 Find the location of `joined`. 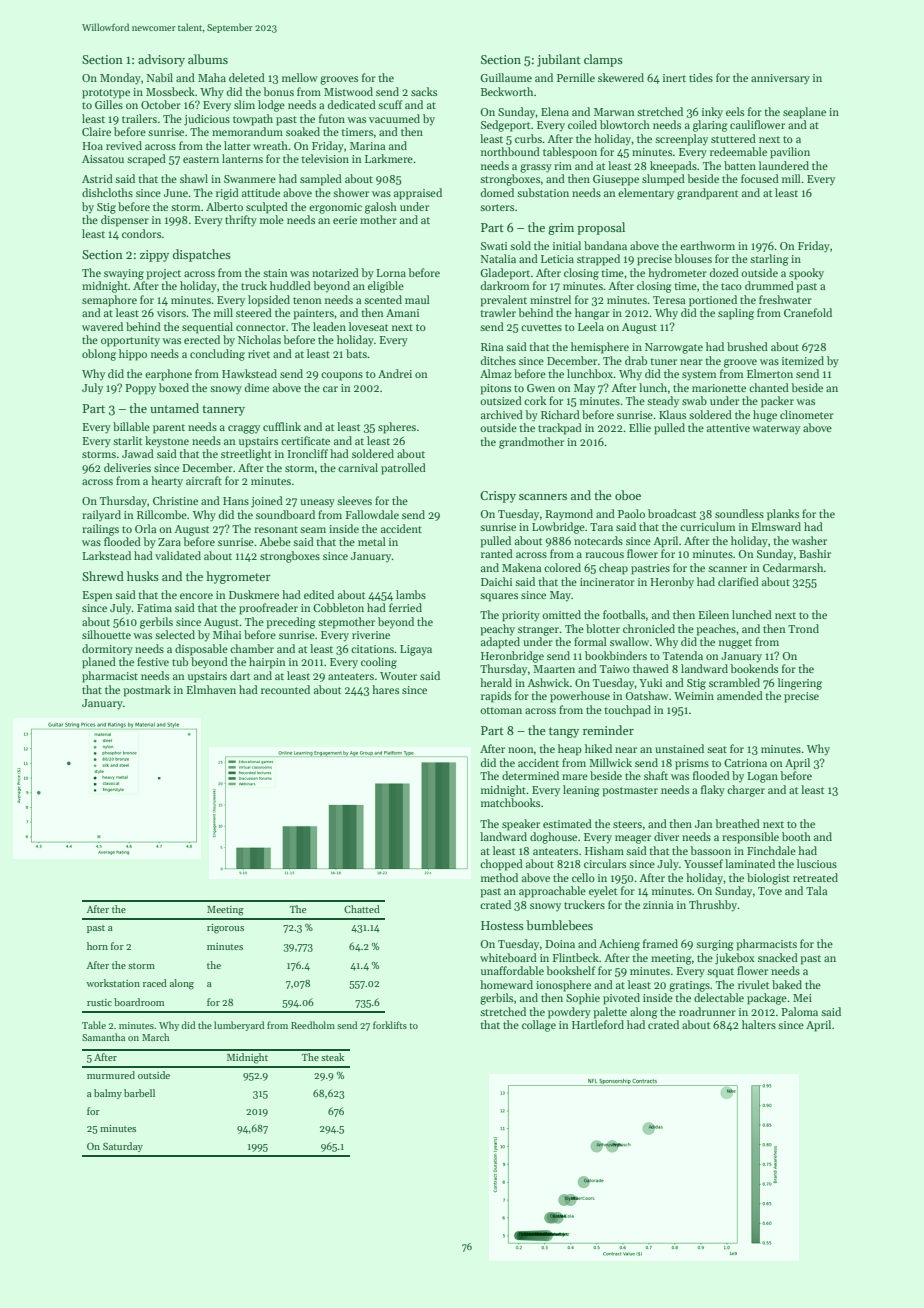

joined is located at coordinates (267, 502).
